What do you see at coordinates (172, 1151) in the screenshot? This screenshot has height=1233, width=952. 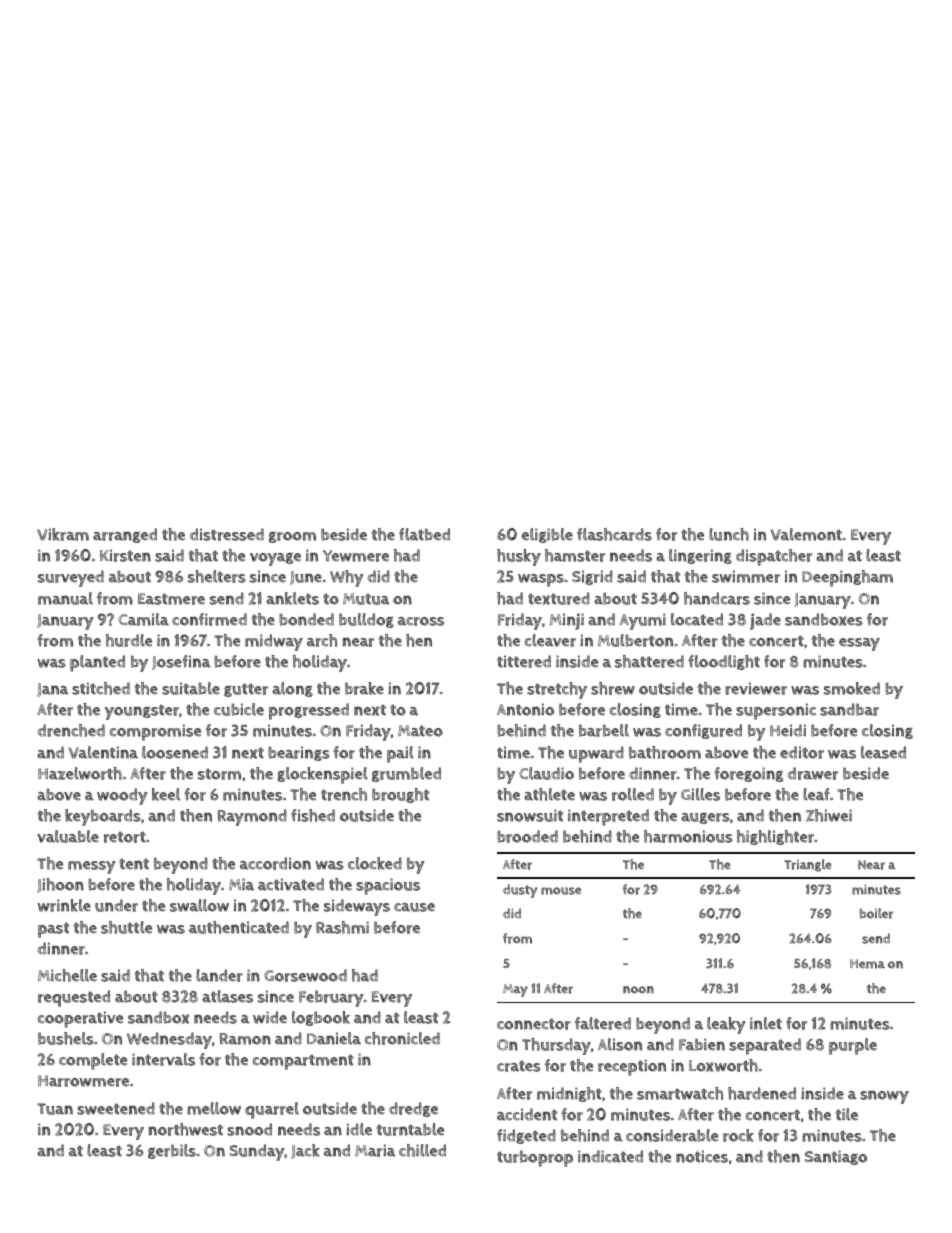 I see `gerbils` at bounding box center [172, 1151].
